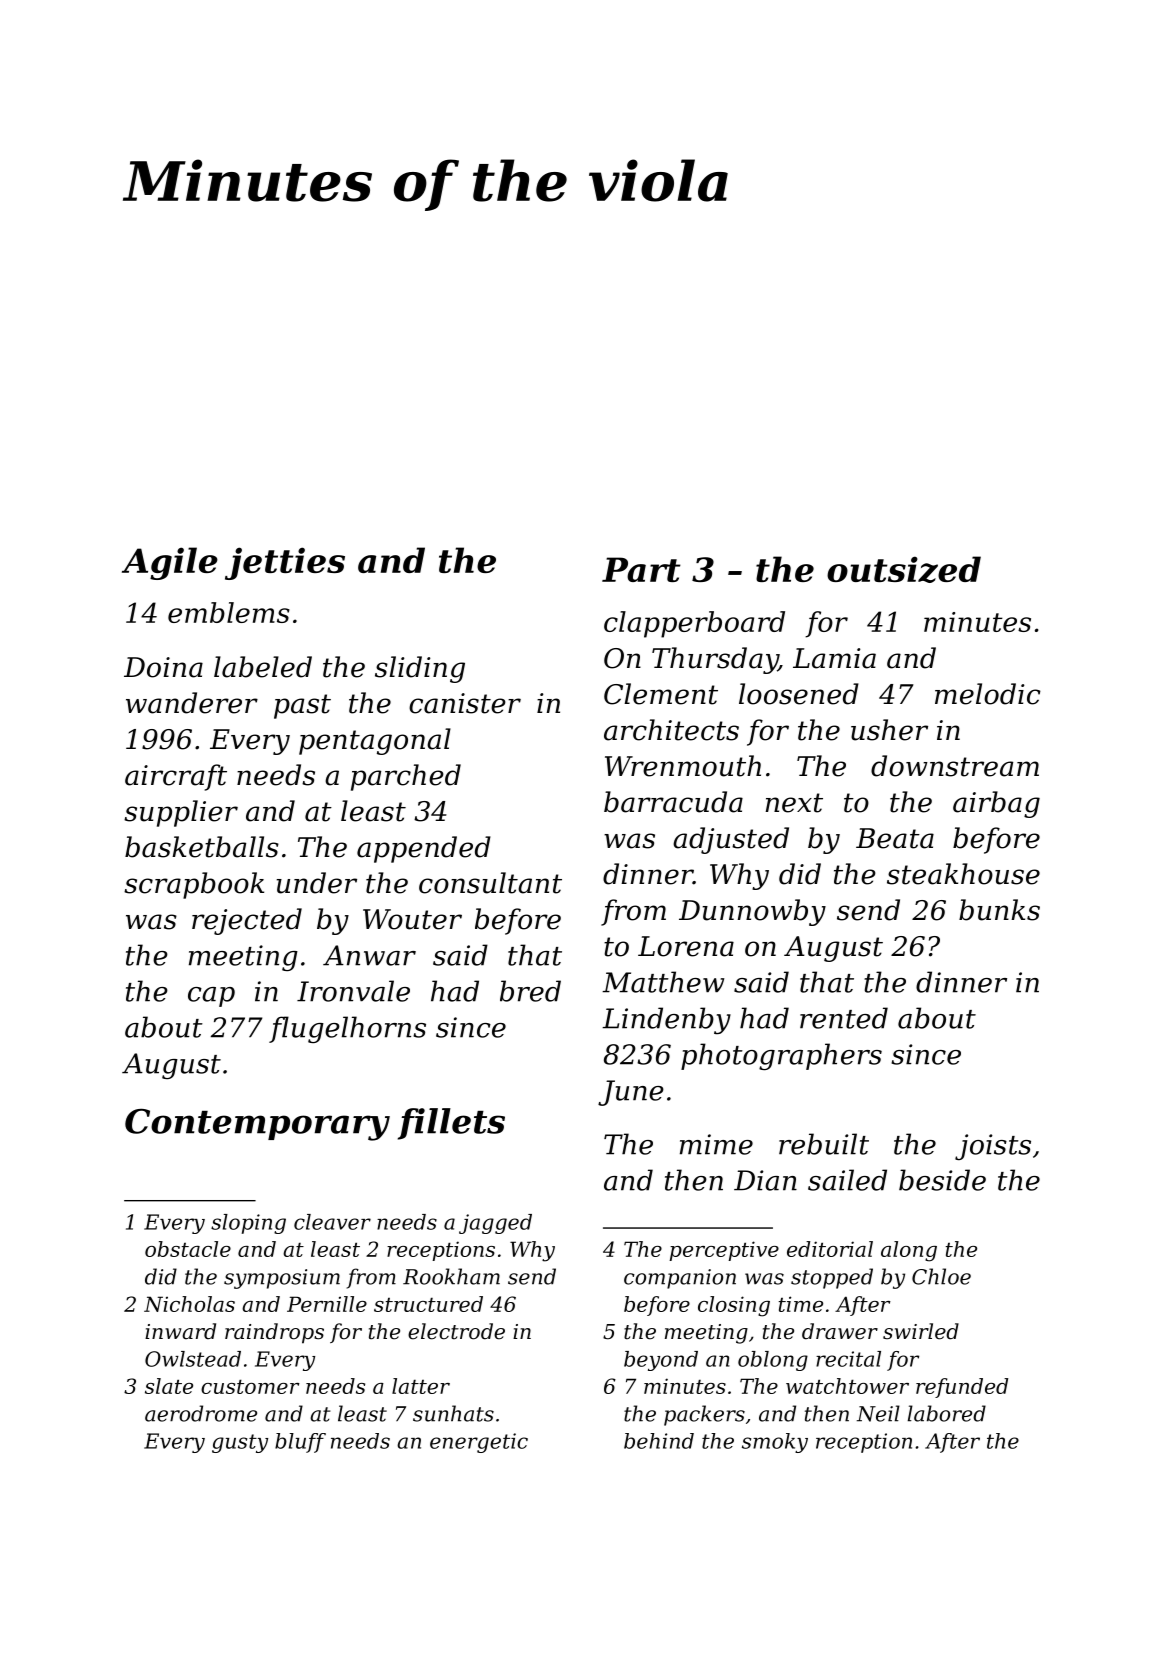 The height and width of the document is (1654, 1165). I want to click on sliding, so click(420, 669).
